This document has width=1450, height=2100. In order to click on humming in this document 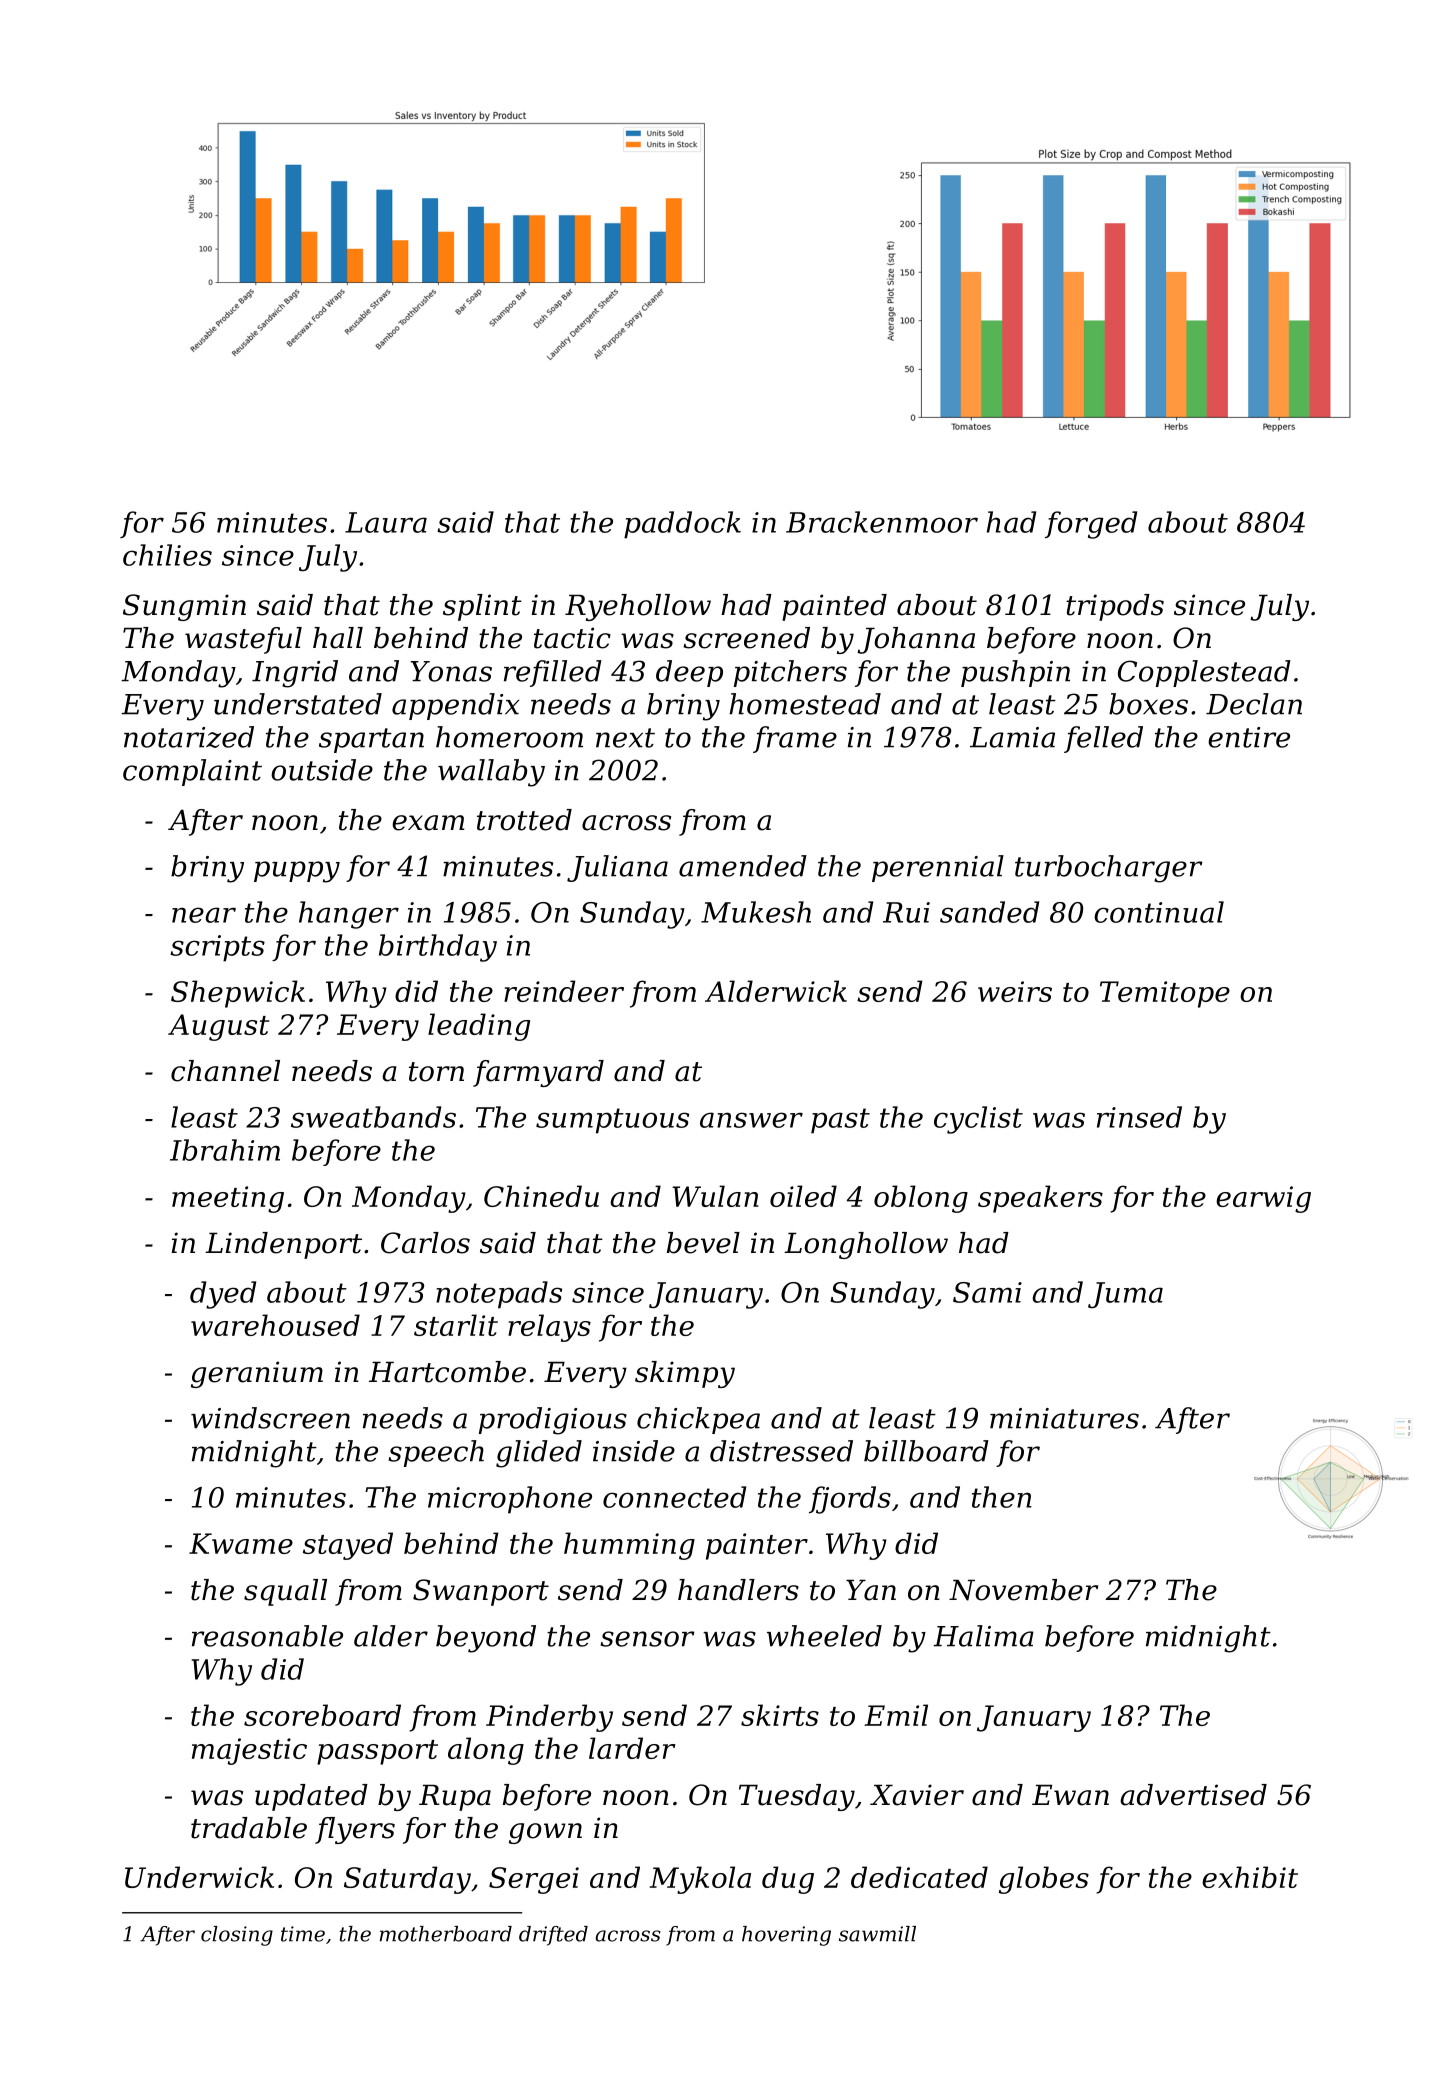, I will do `click(629, 1546)`.
